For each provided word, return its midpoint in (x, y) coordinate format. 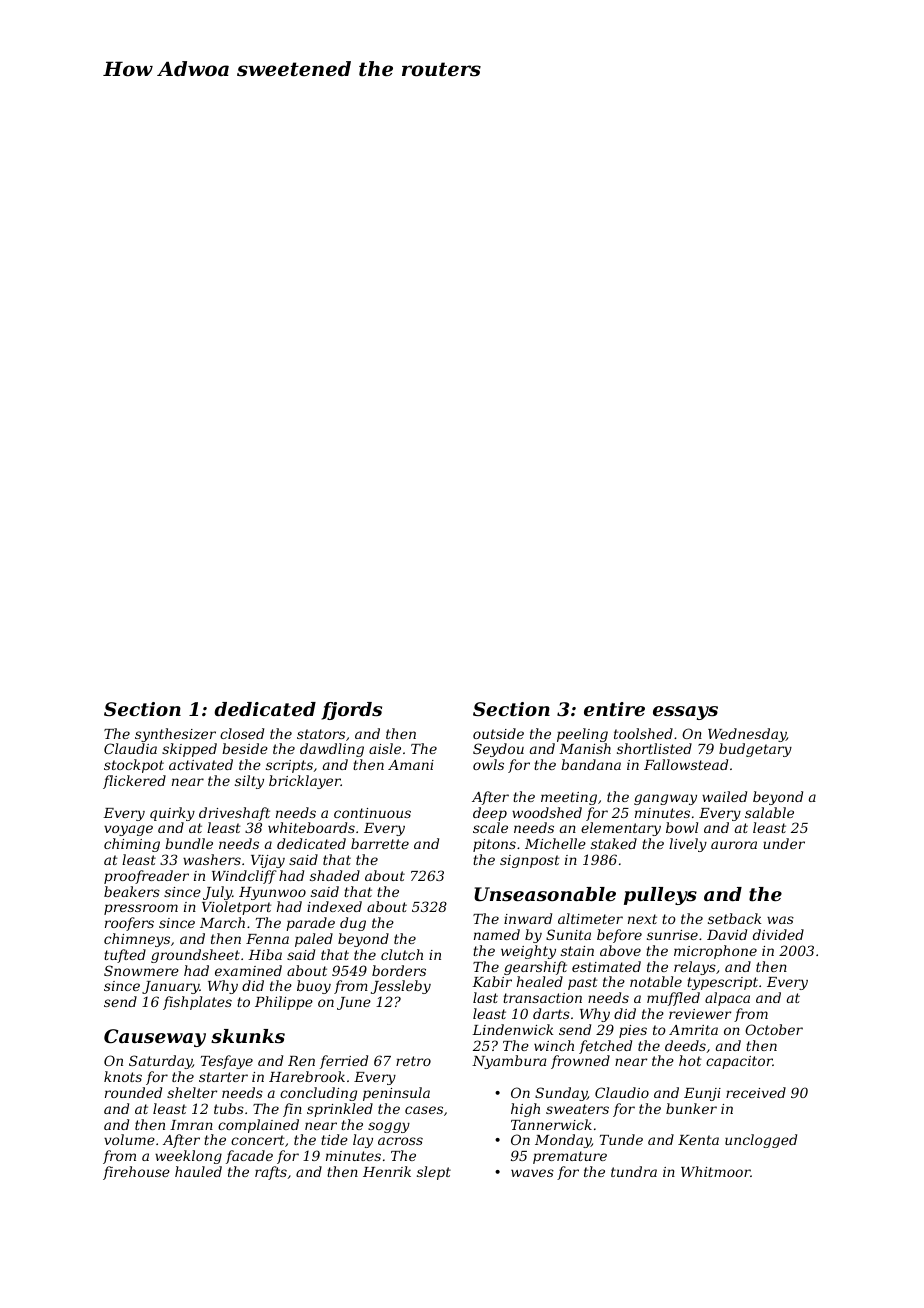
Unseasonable (545, 894)
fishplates (197, 1003)
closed (242, 733)
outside (498, 733)
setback (735, 918)
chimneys (137, 940)
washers (212, 859)
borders (399, 970)
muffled (673, 999)
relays (695, 968)
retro (413, 1061)
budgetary (755, 750)
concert (258, 1140)
